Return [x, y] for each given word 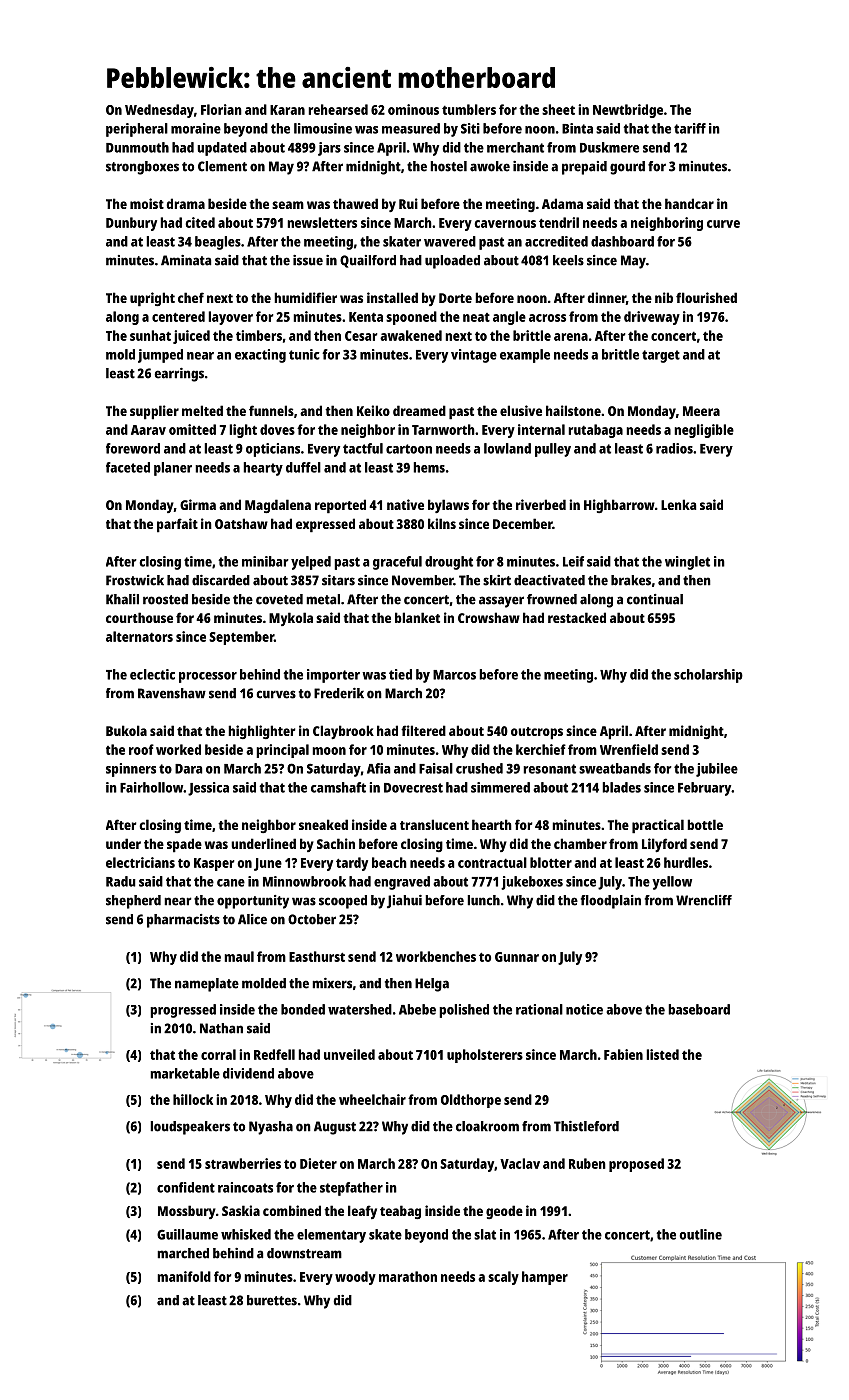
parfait [177, 525]
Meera [701, 411]
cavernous [505, 224]
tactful [363, 448]
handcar [689, 203]
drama [185, 203]
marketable [185, 1073]
